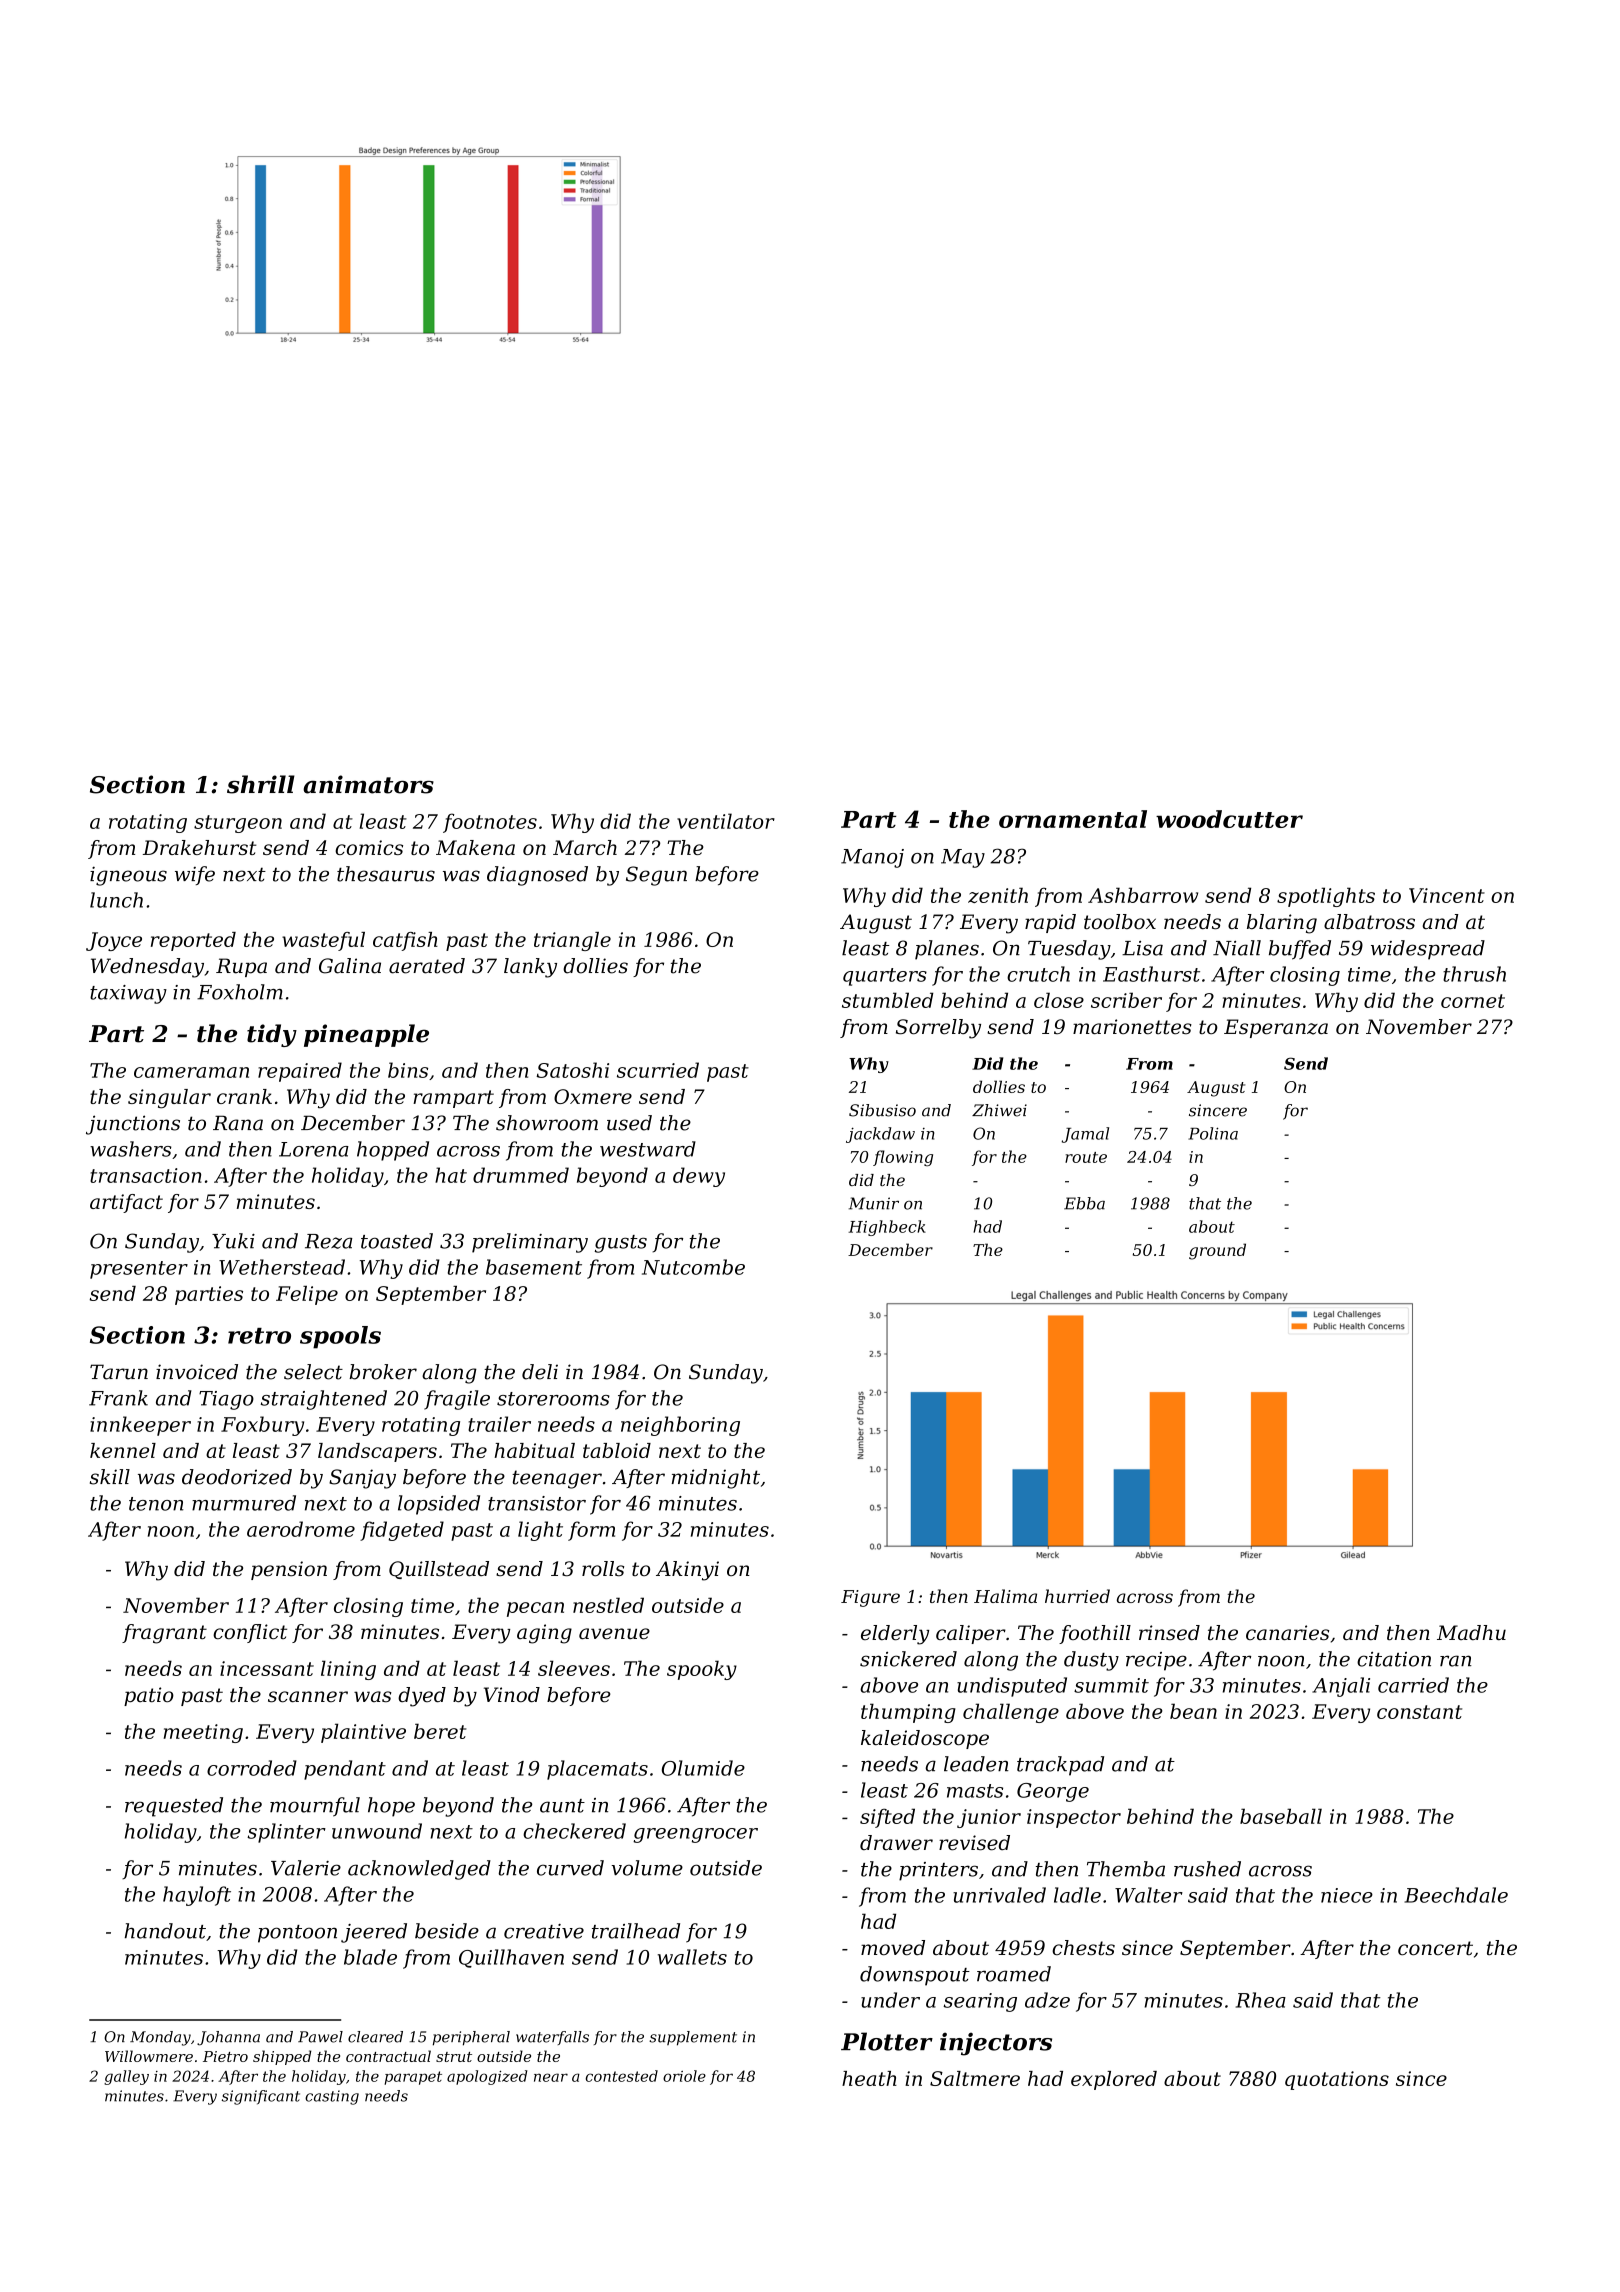 This screenshot has height=2292, width=1620. Describe the element at coordinates (1213, 1133) in the screenshot. I see `Polina` at that location.
